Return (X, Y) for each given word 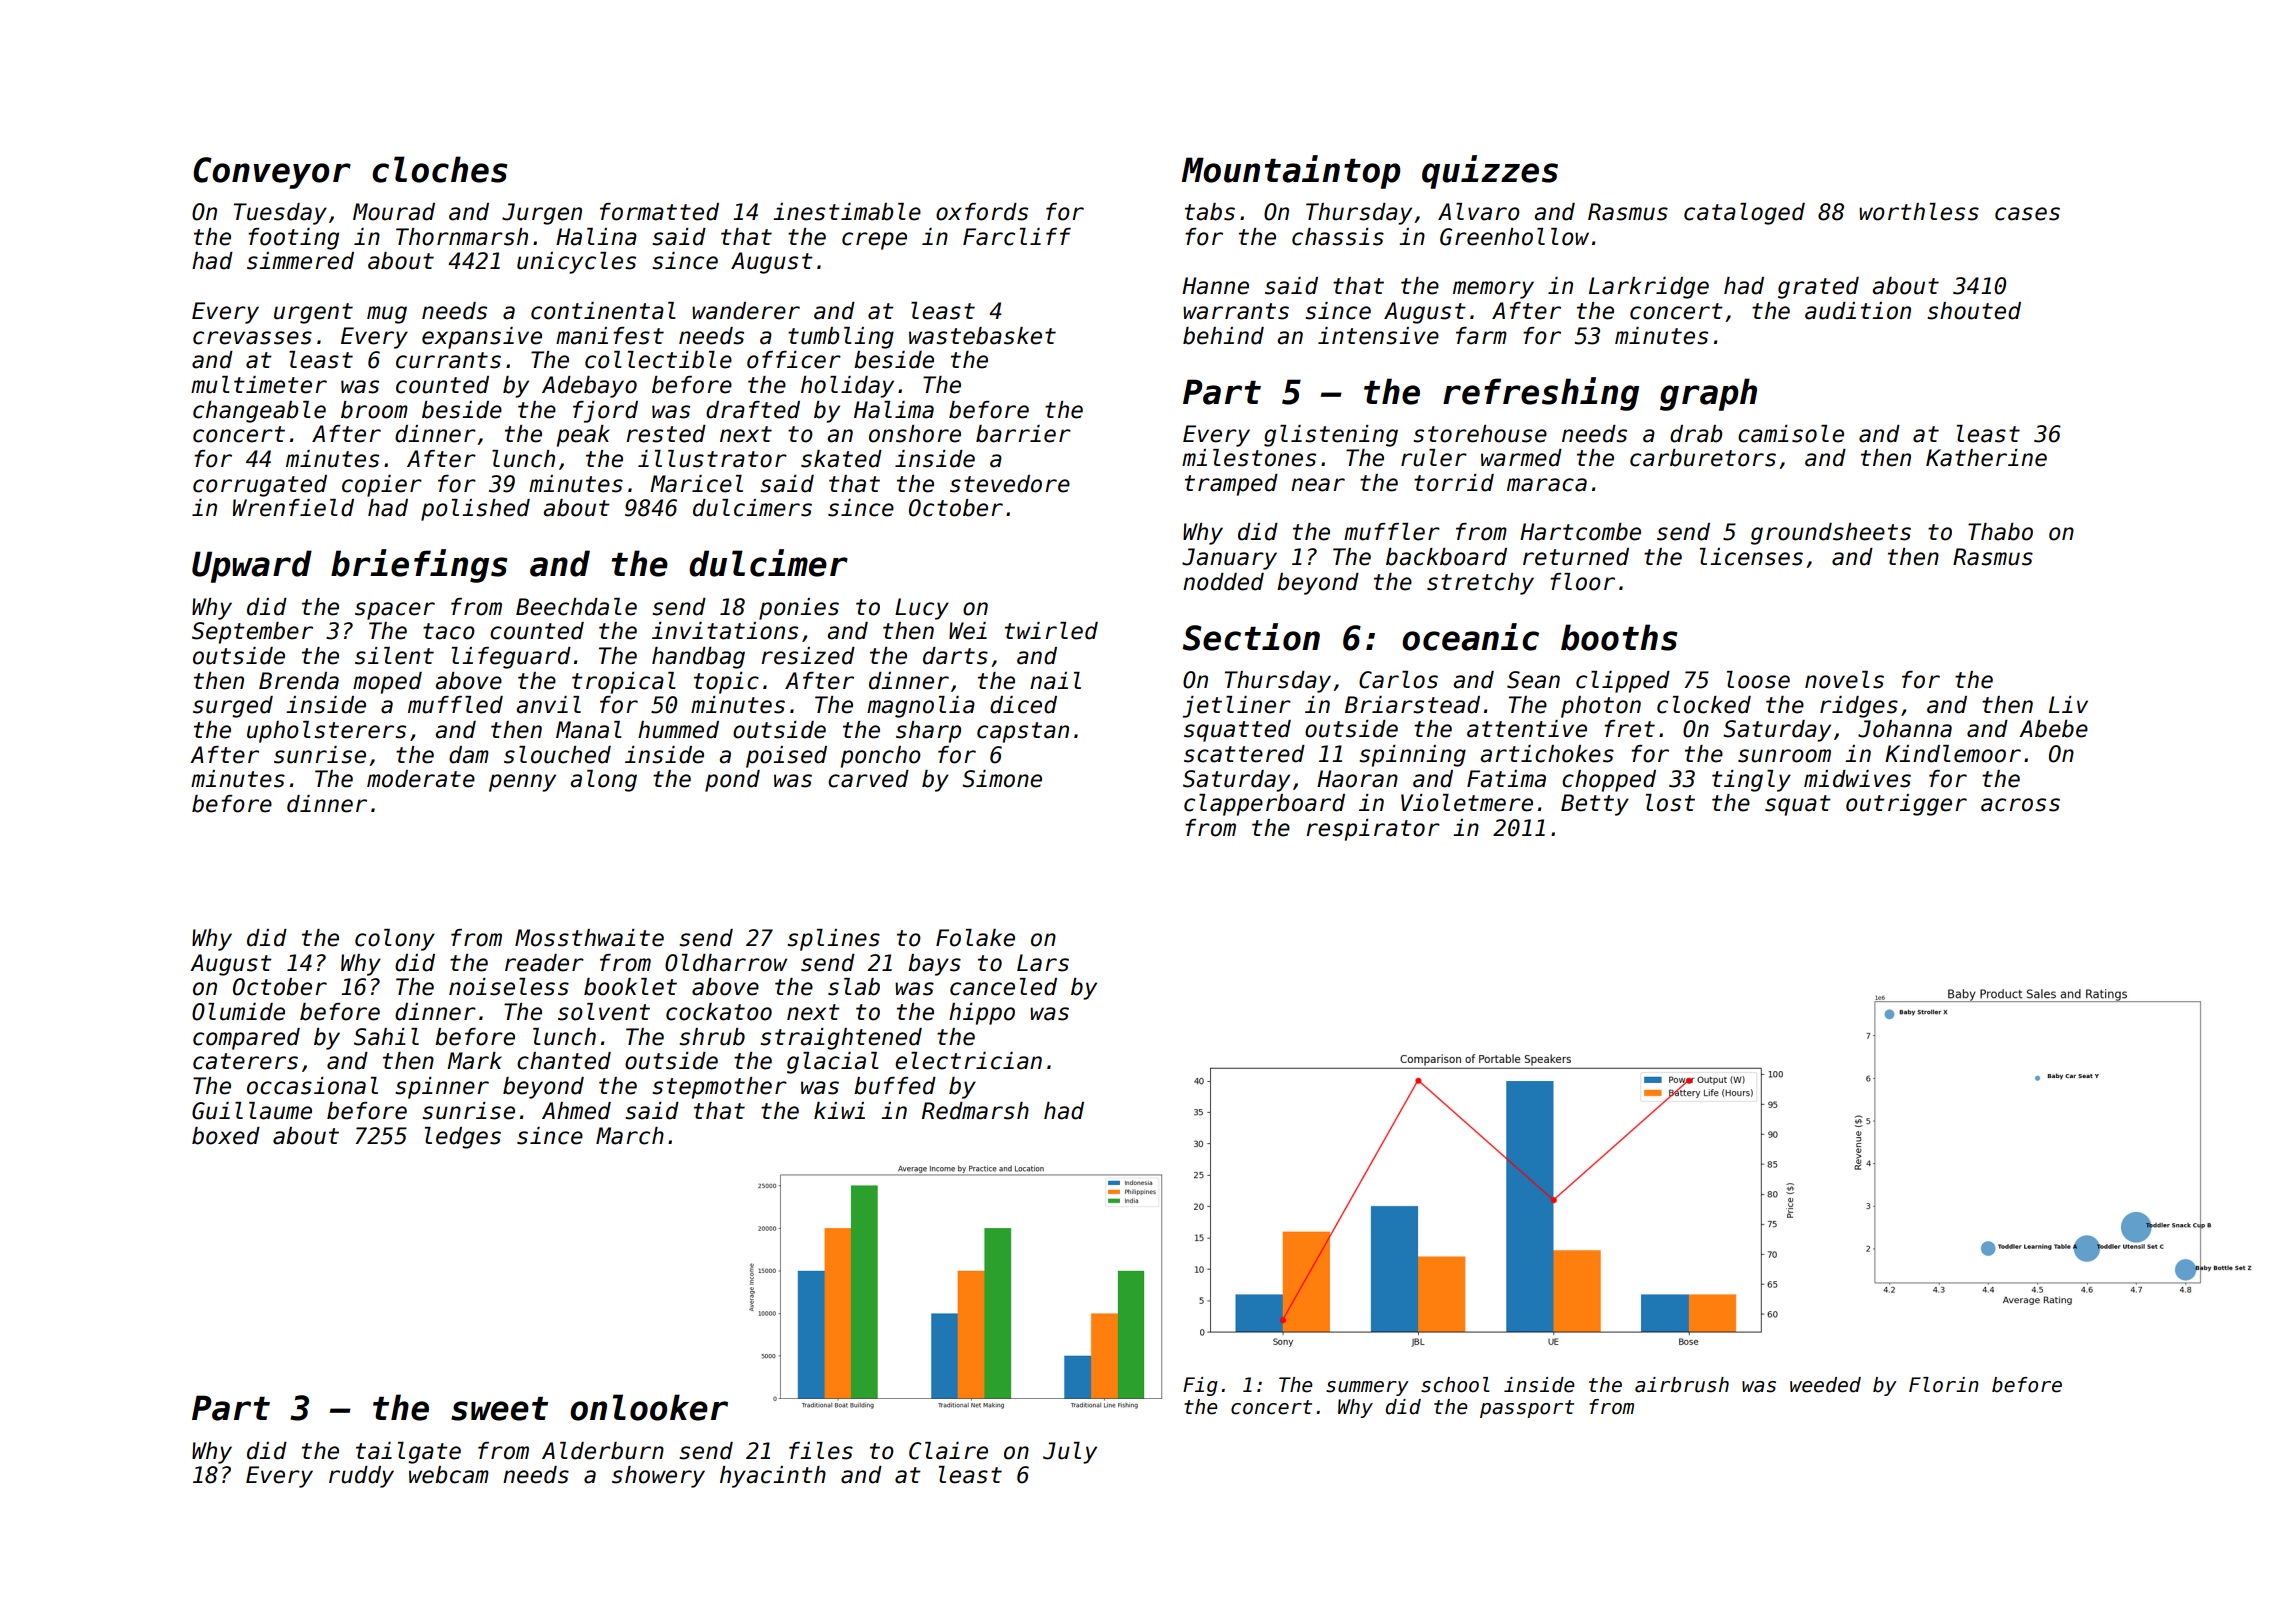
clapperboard (1264, 805)
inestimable (847, 212)
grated (1818, 288)
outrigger (1906, 805)
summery (1367, 1388)
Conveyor (272, 173)
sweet (499, 1409)
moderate (421, 779)
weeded (1825, 1385)
